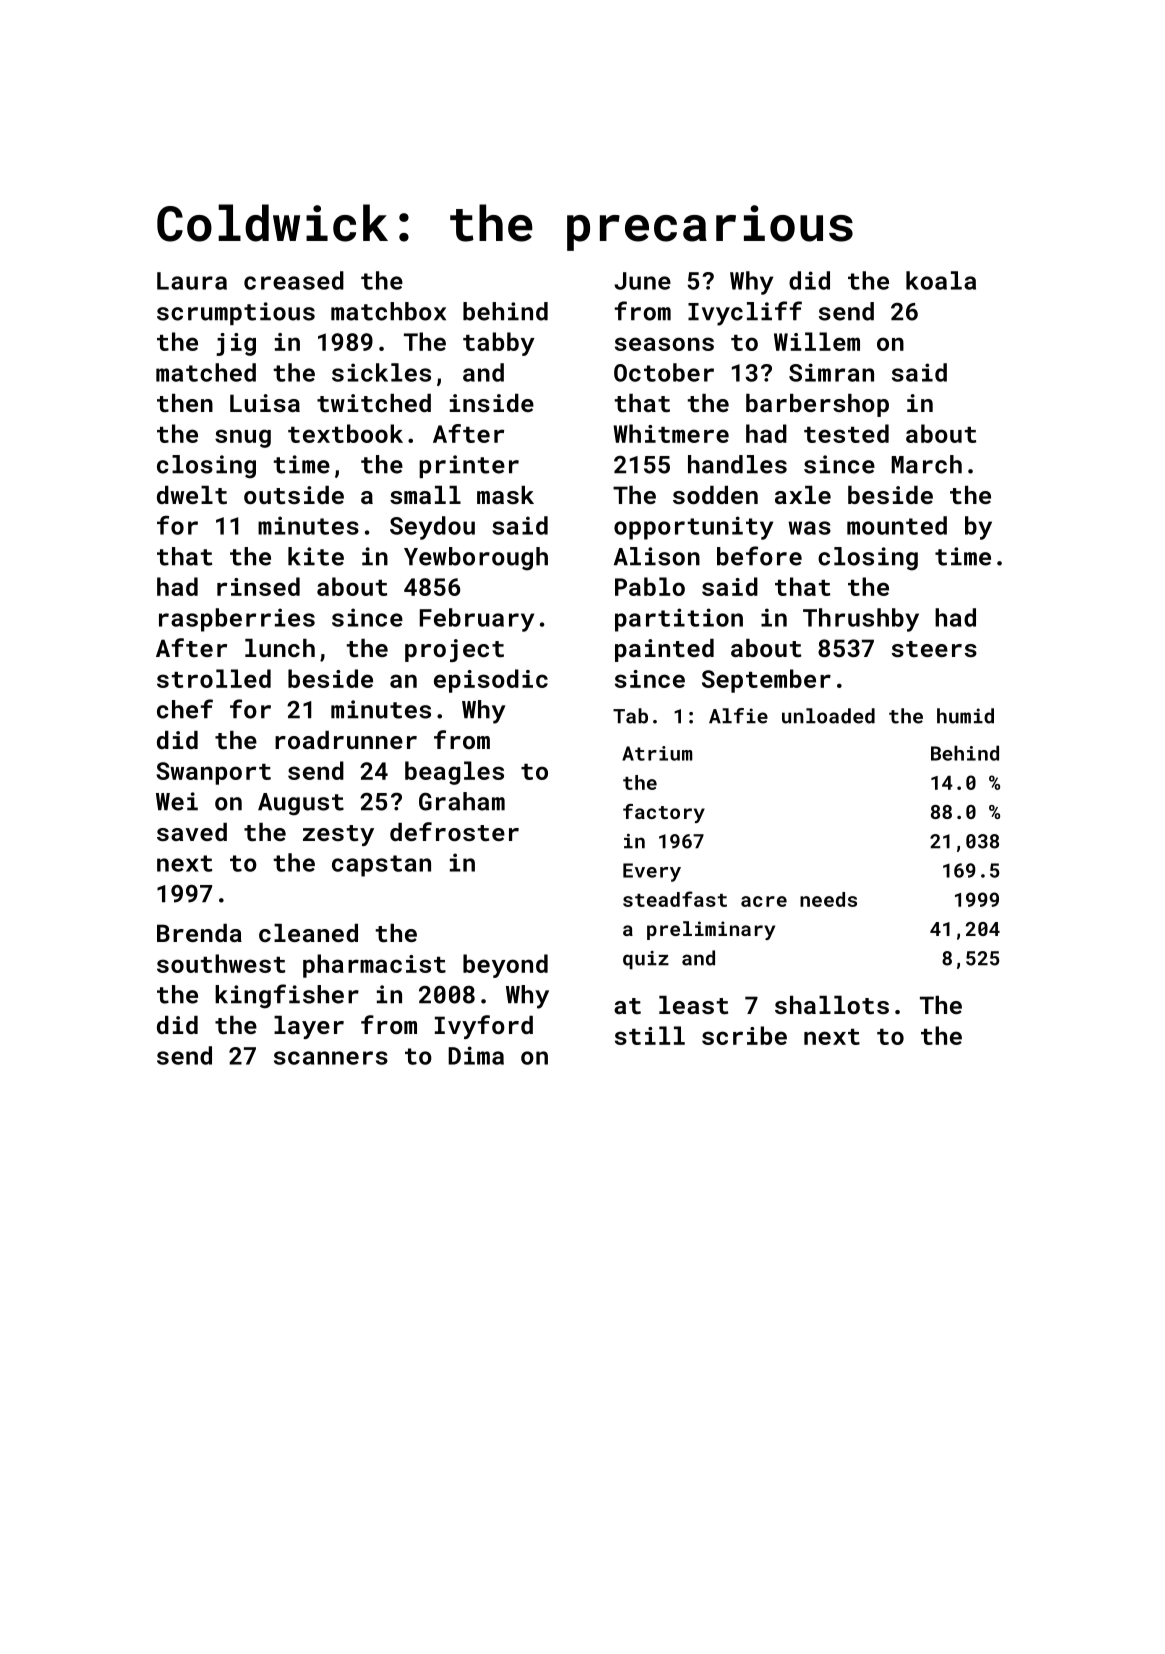 Image resolution: width=1165 pixels, height=1654 pixels. I want to click on Yewborough, so click(476, 559).
